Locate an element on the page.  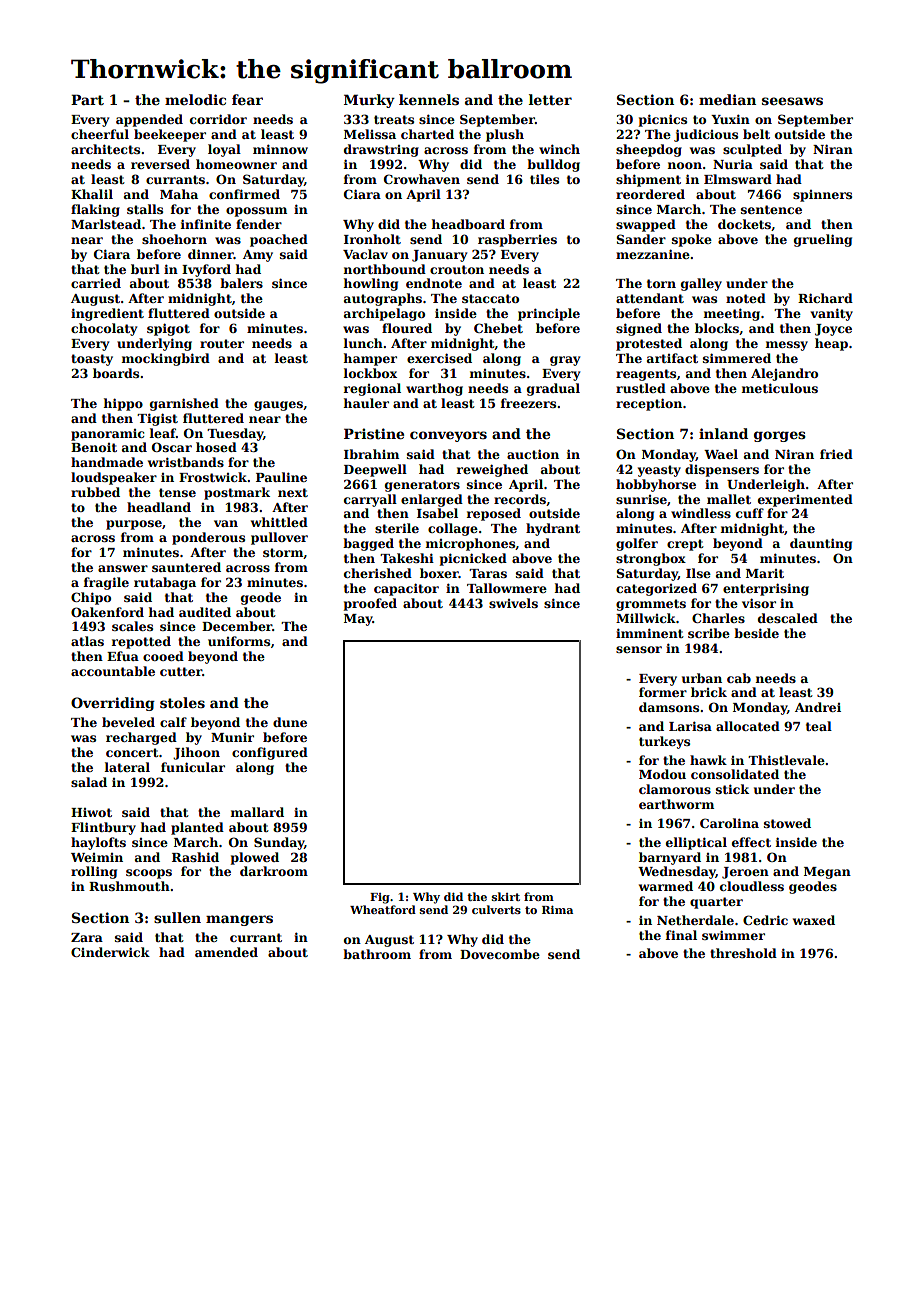
melodic is located at coordinates (195, 99).
